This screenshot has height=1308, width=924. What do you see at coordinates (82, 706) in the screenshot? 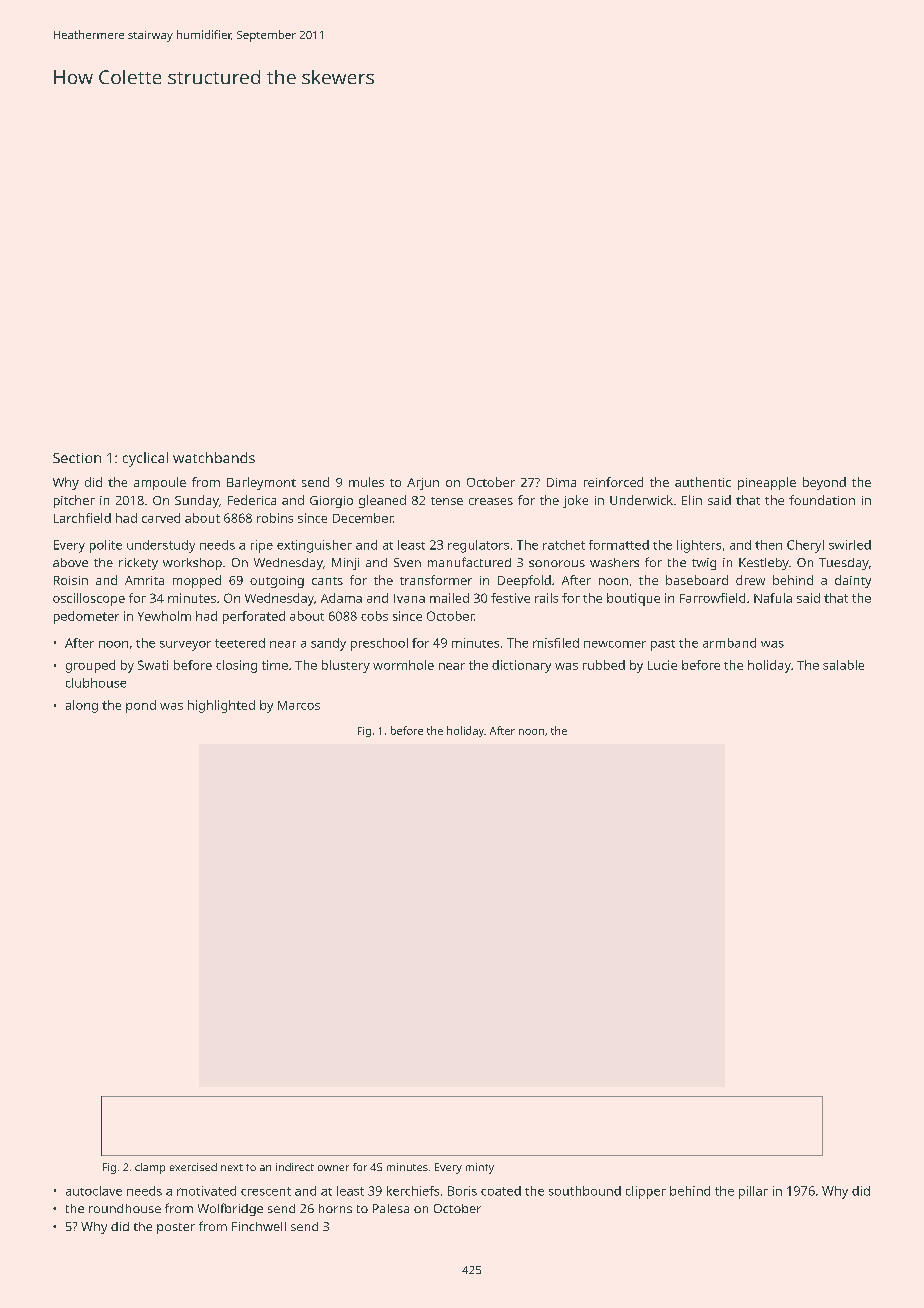
I see `along` at bounding box center [82, 706].
